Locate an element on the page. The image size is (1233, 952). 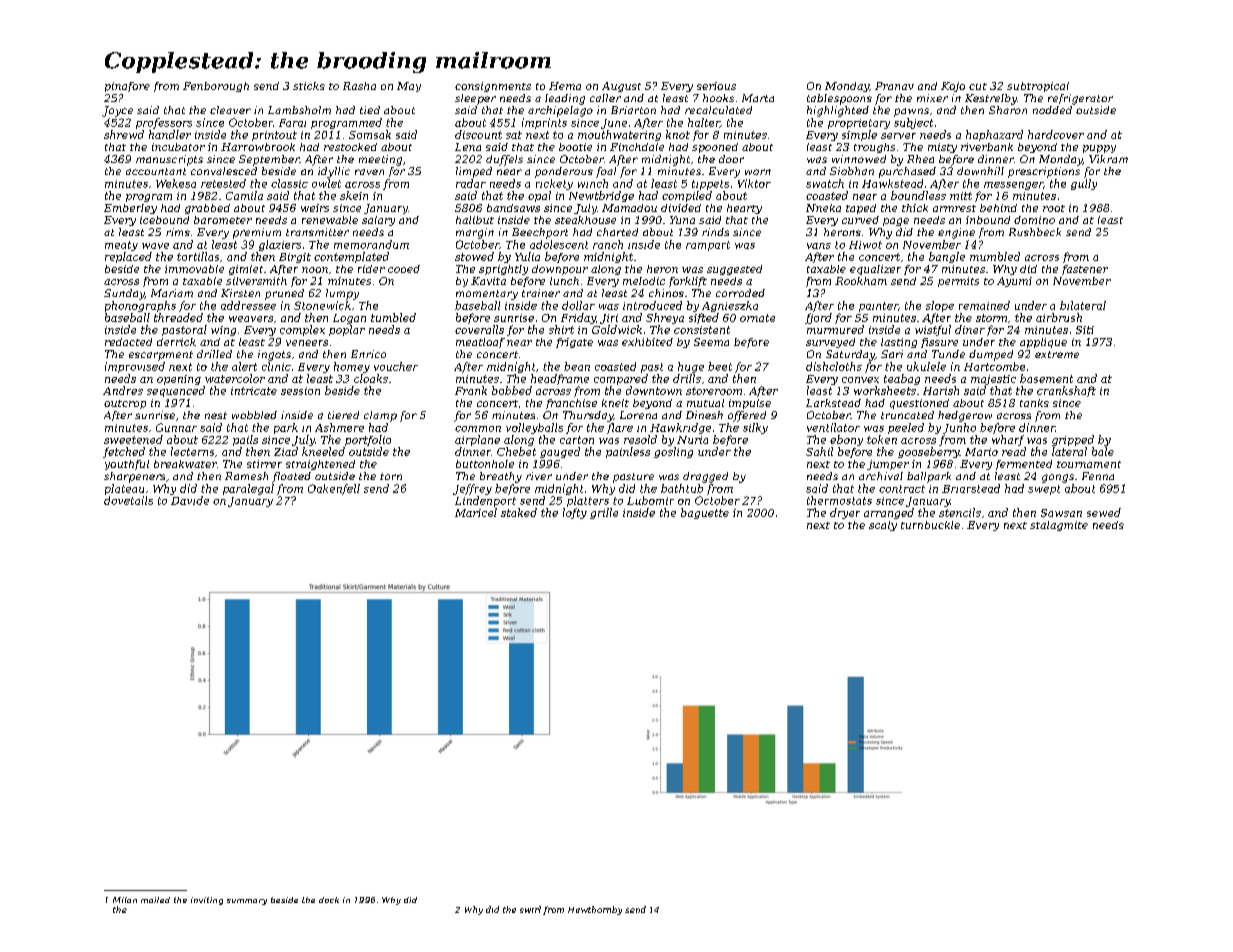
dragged is located at coordinates (705, 477).
